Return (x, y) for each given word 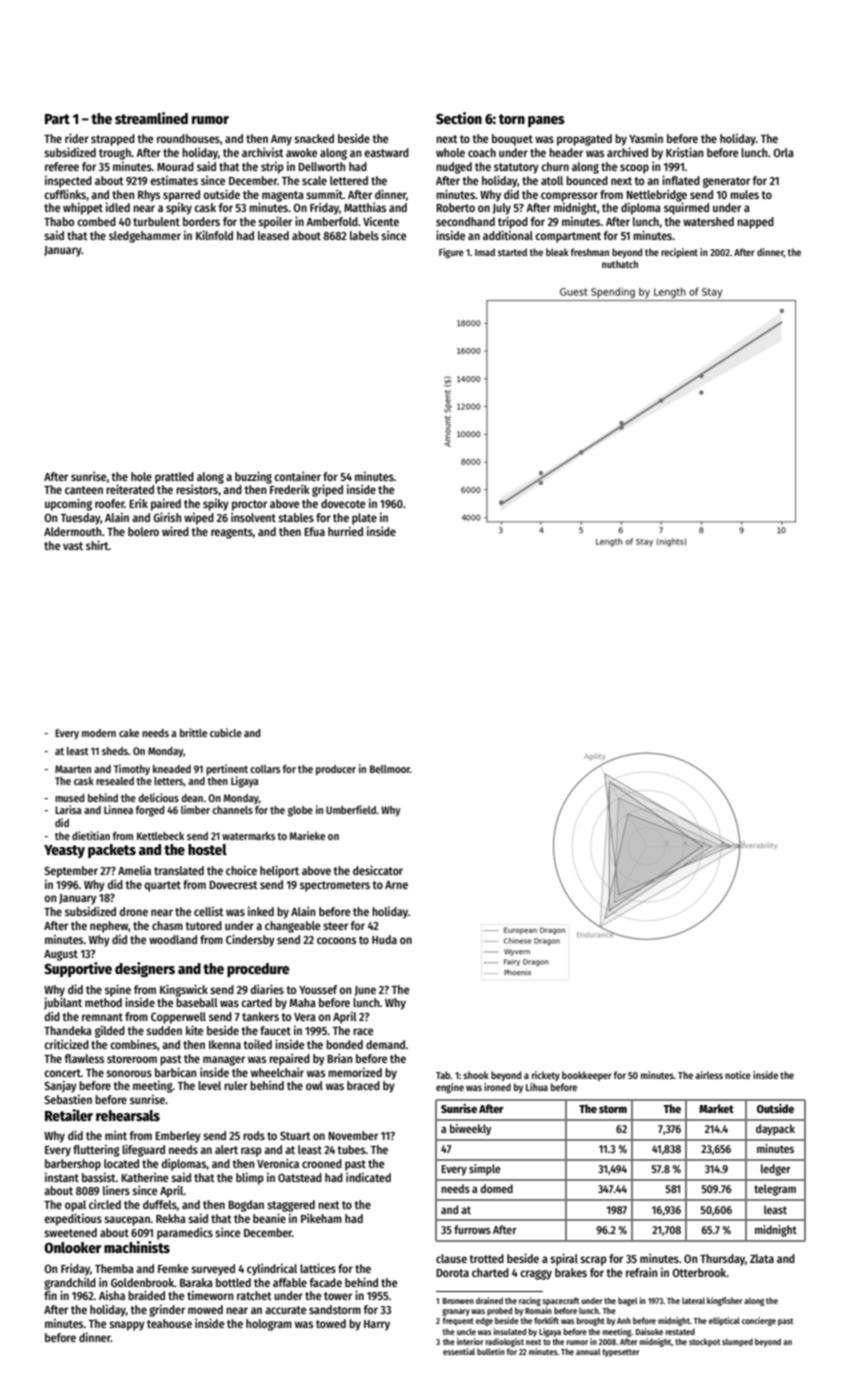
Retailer (69, 1115)
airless (709, 1075)
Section (459, 118)
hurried (345, 531)
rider (77, 138)
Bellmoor (390, 769)
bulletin (491, 1351)
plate (364, 519)
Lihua (537, 1087)
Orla (783, 152)
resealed (115, 781)
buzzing (253, 477)
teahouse (169, 1323)
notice (738, 1075)
